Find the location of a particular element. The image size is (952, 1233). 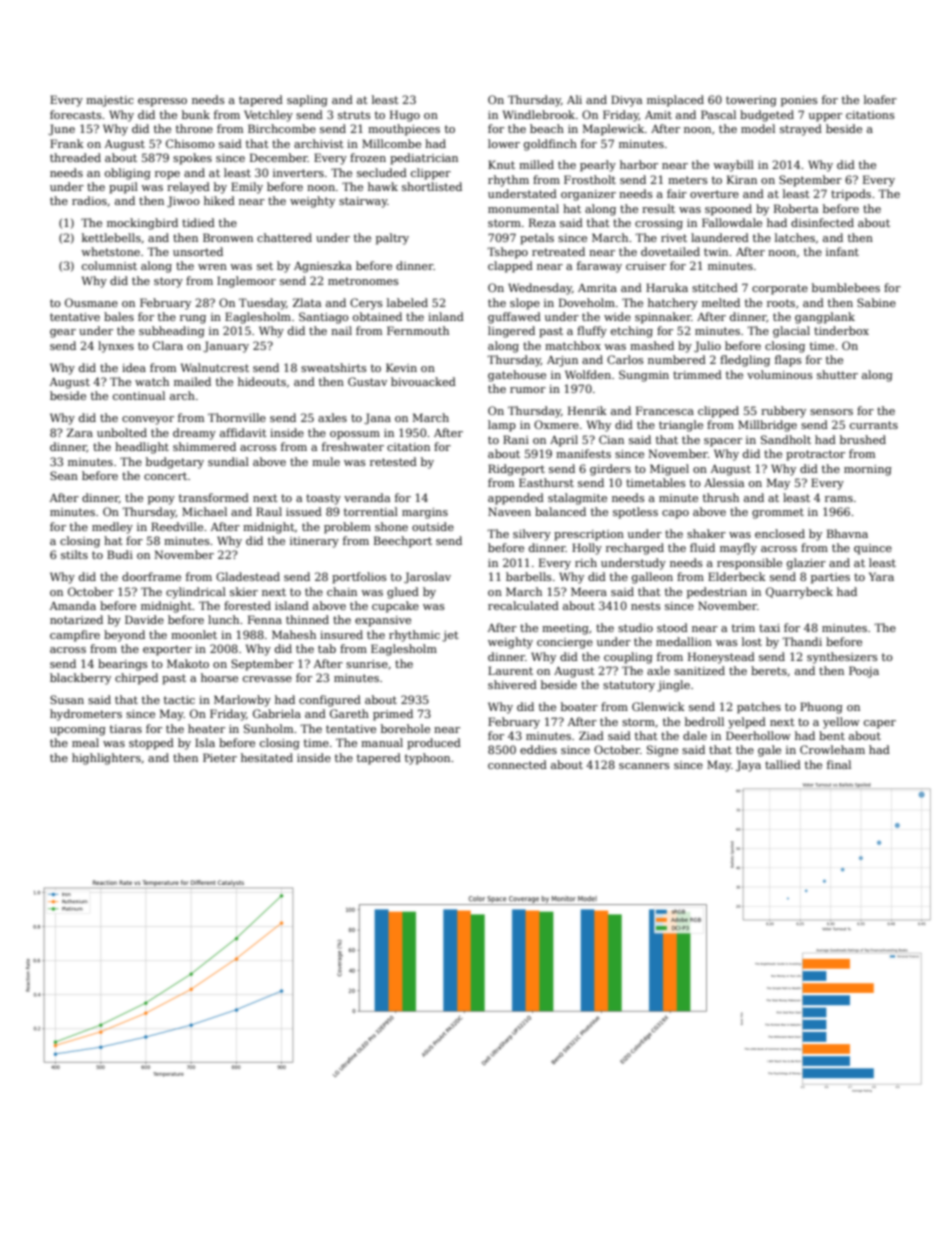

highlighters is located at coordinates (106, 759).
